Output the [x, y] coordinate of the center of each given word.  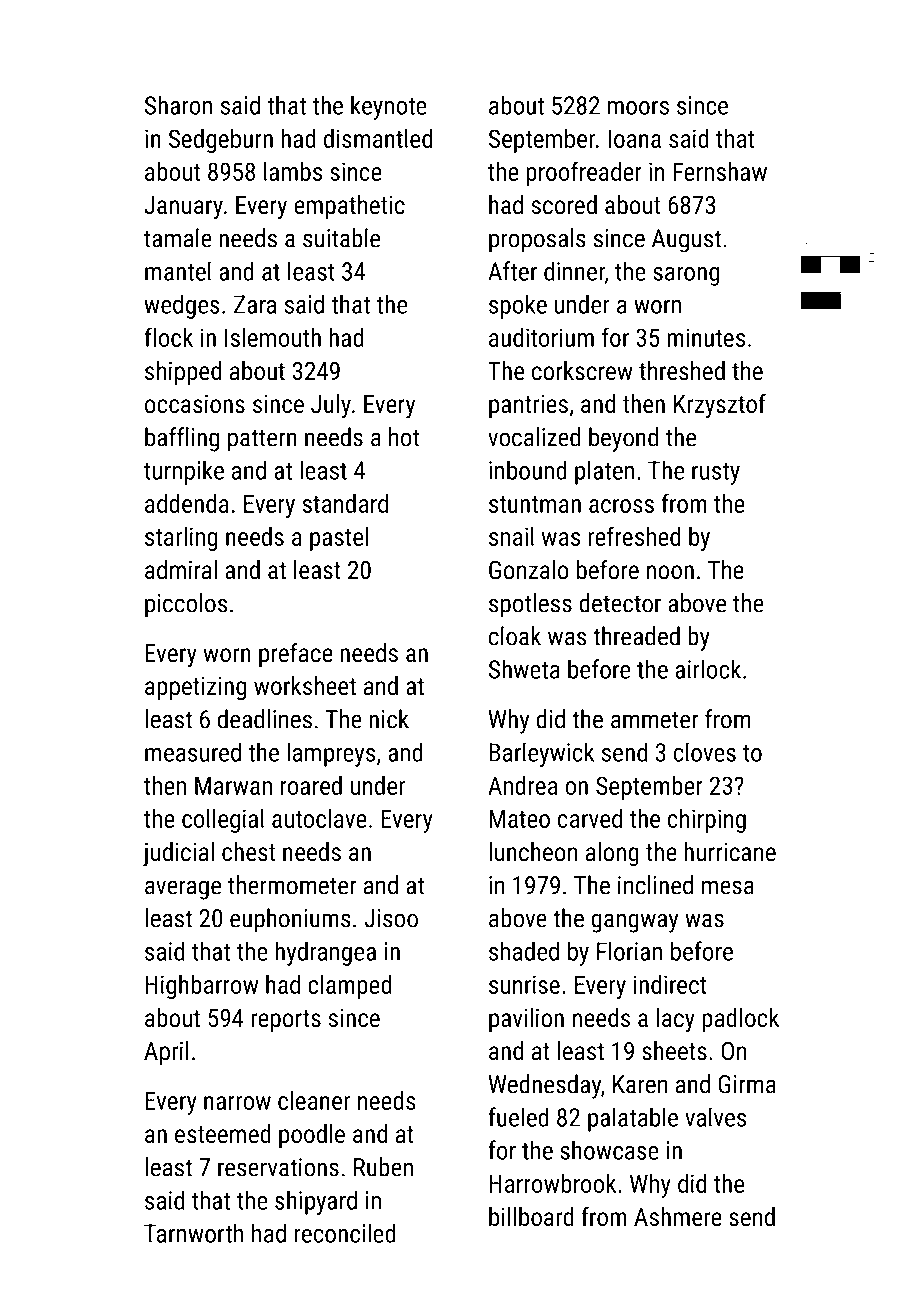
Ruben [383, 1167]
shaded [524, 951]
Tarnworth [193, 1233]
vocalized [534, 437]
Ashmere [678, 1216]
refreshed [634, 536]
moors [638, 108]
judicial [178, 854]
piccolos [186, 605]
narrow [237, 1103]
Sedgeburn [221, 140]
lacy [676, 1020]
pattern [262, 440]
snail [511, 536]
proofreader [584, 173]
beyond [623, 439]
